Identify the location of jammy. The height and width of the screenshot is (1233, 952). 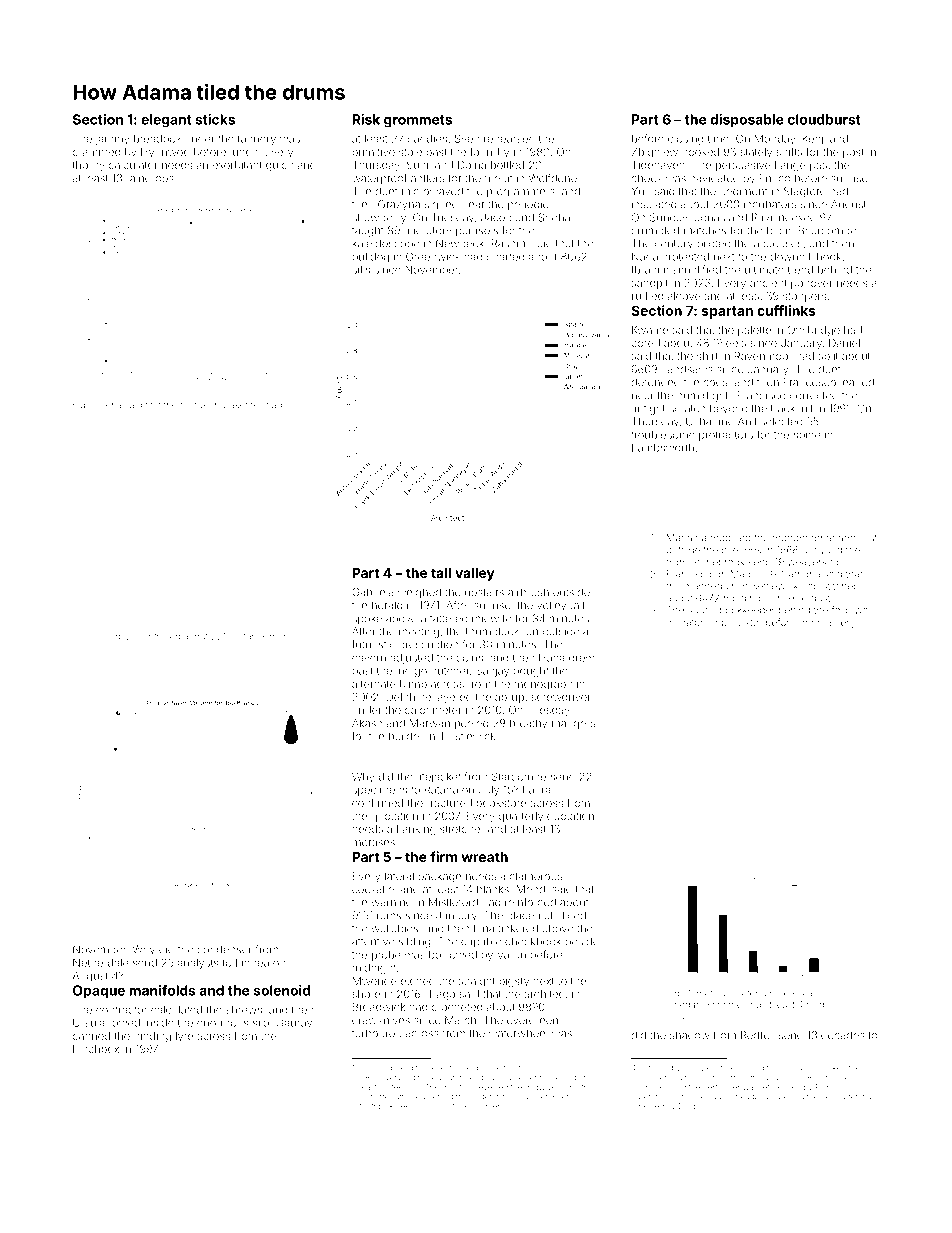
(112, 140).
